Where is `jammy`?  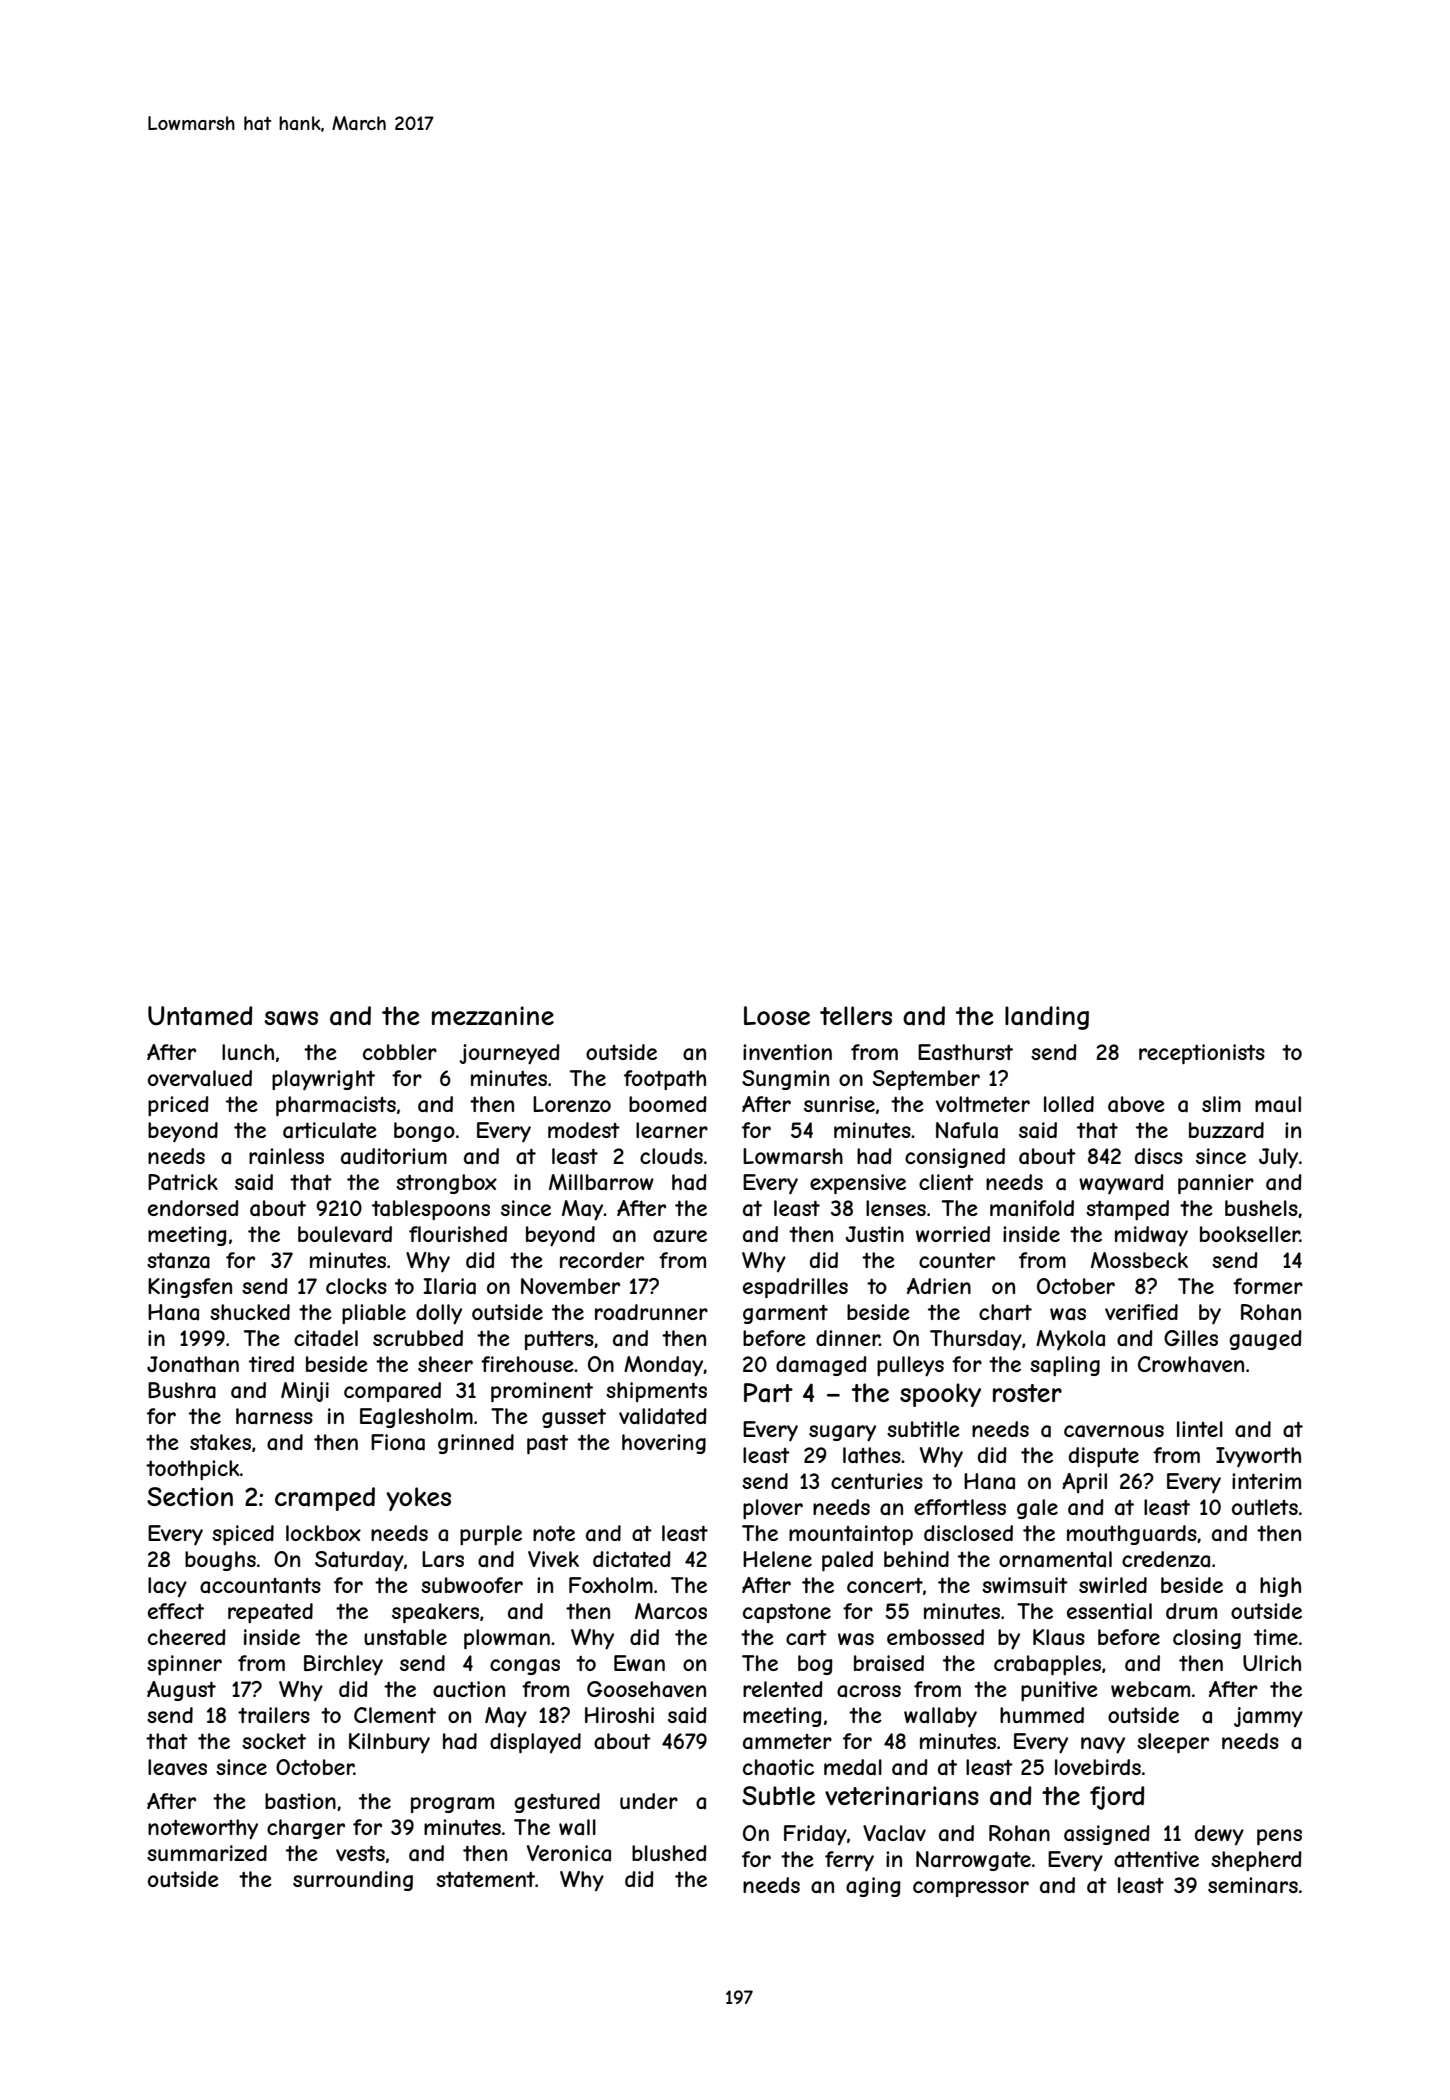 jammy is located at coordinates (1268, 1717).
